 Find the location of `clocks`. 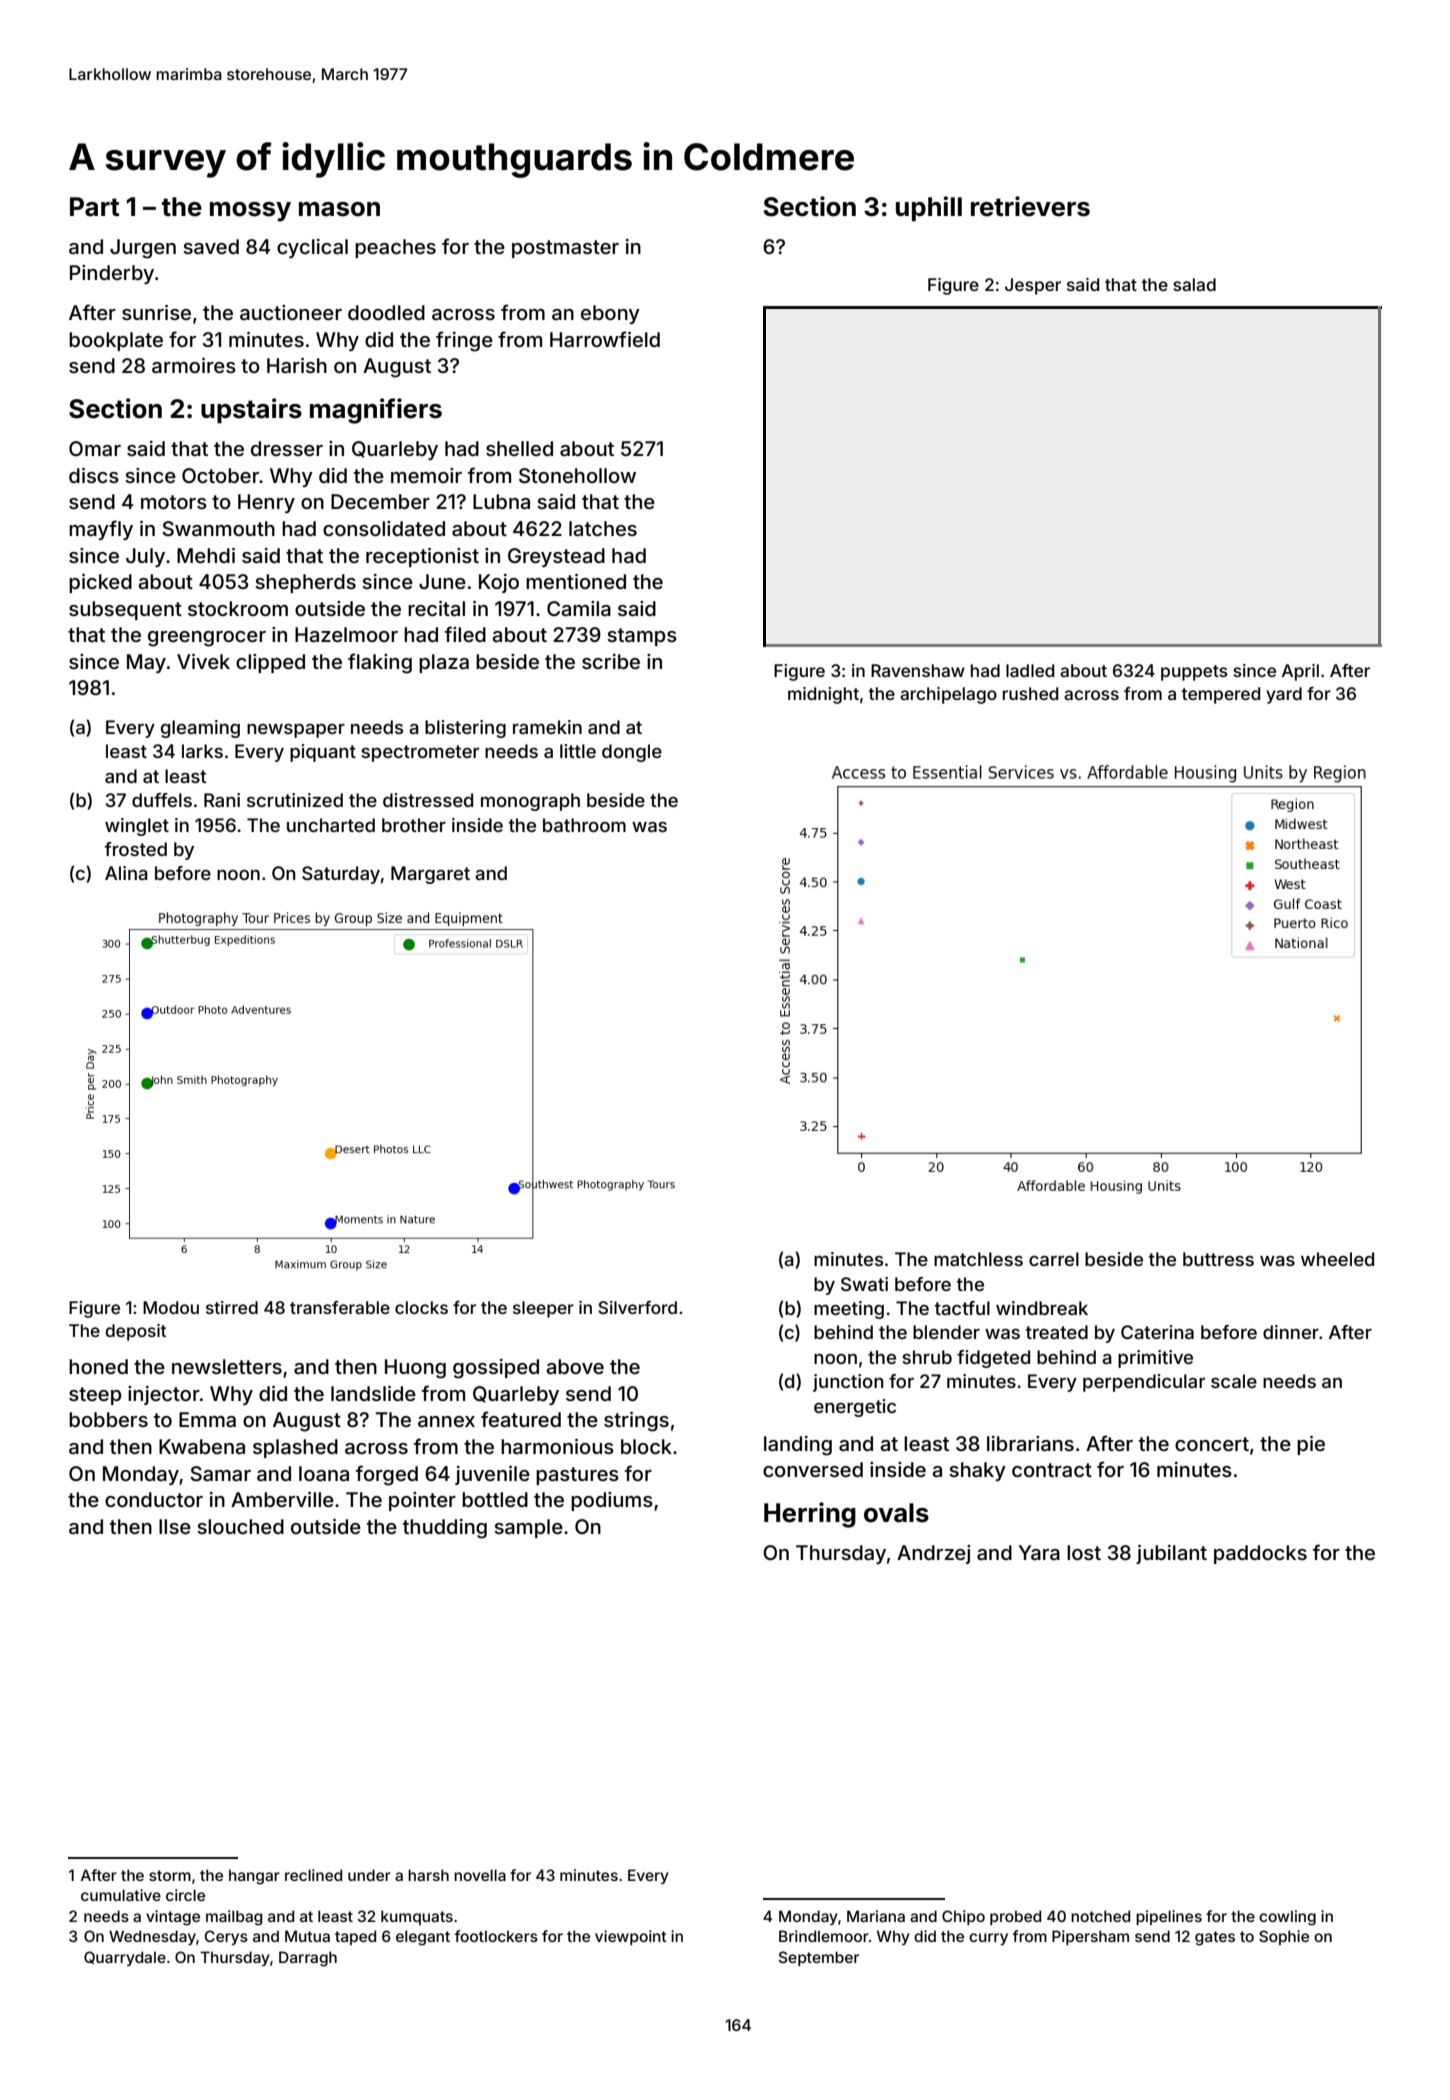

clocks is located at coordinates (421, 1307).
